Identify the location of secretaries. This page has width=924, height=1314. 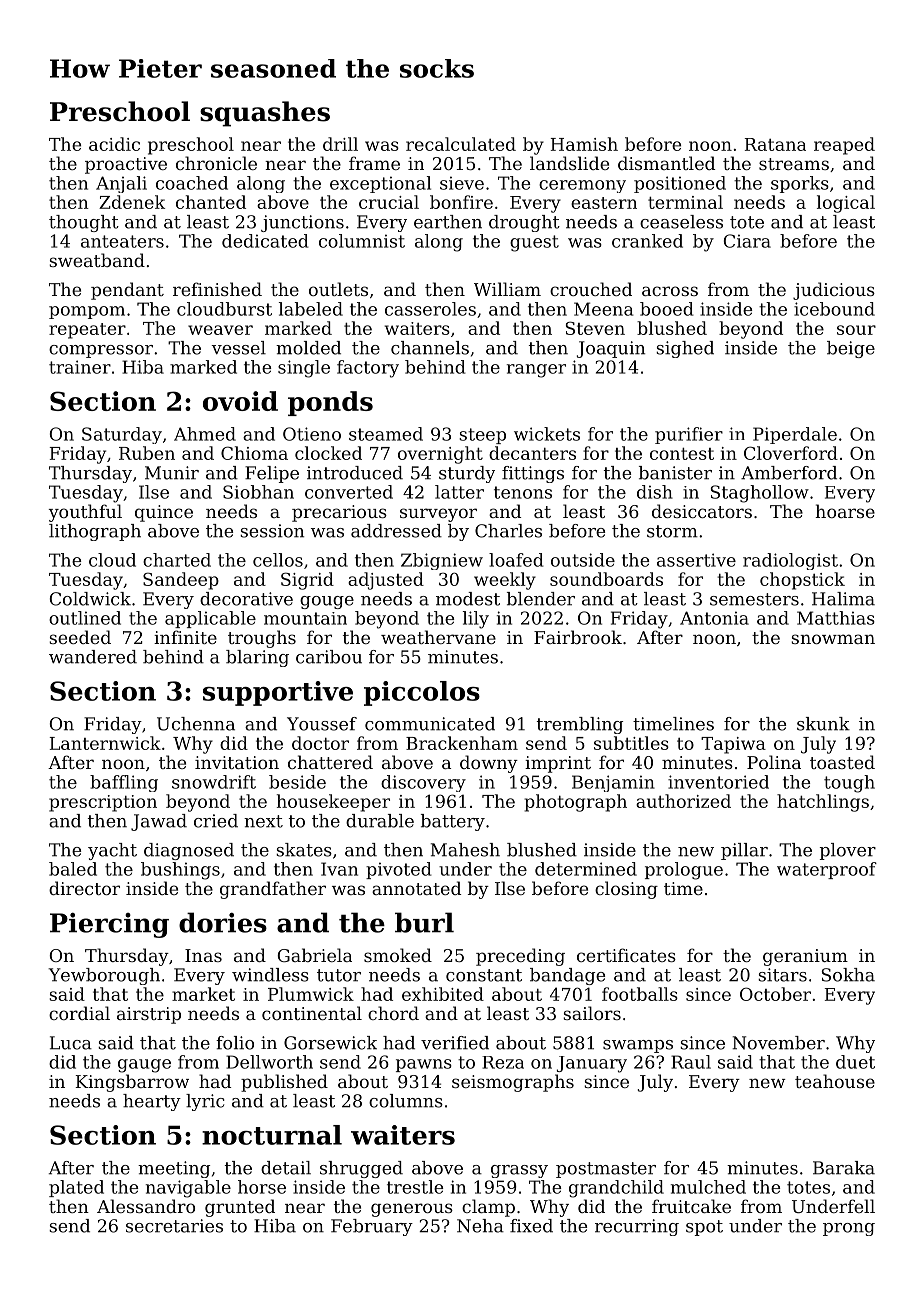
(174, 1226).
